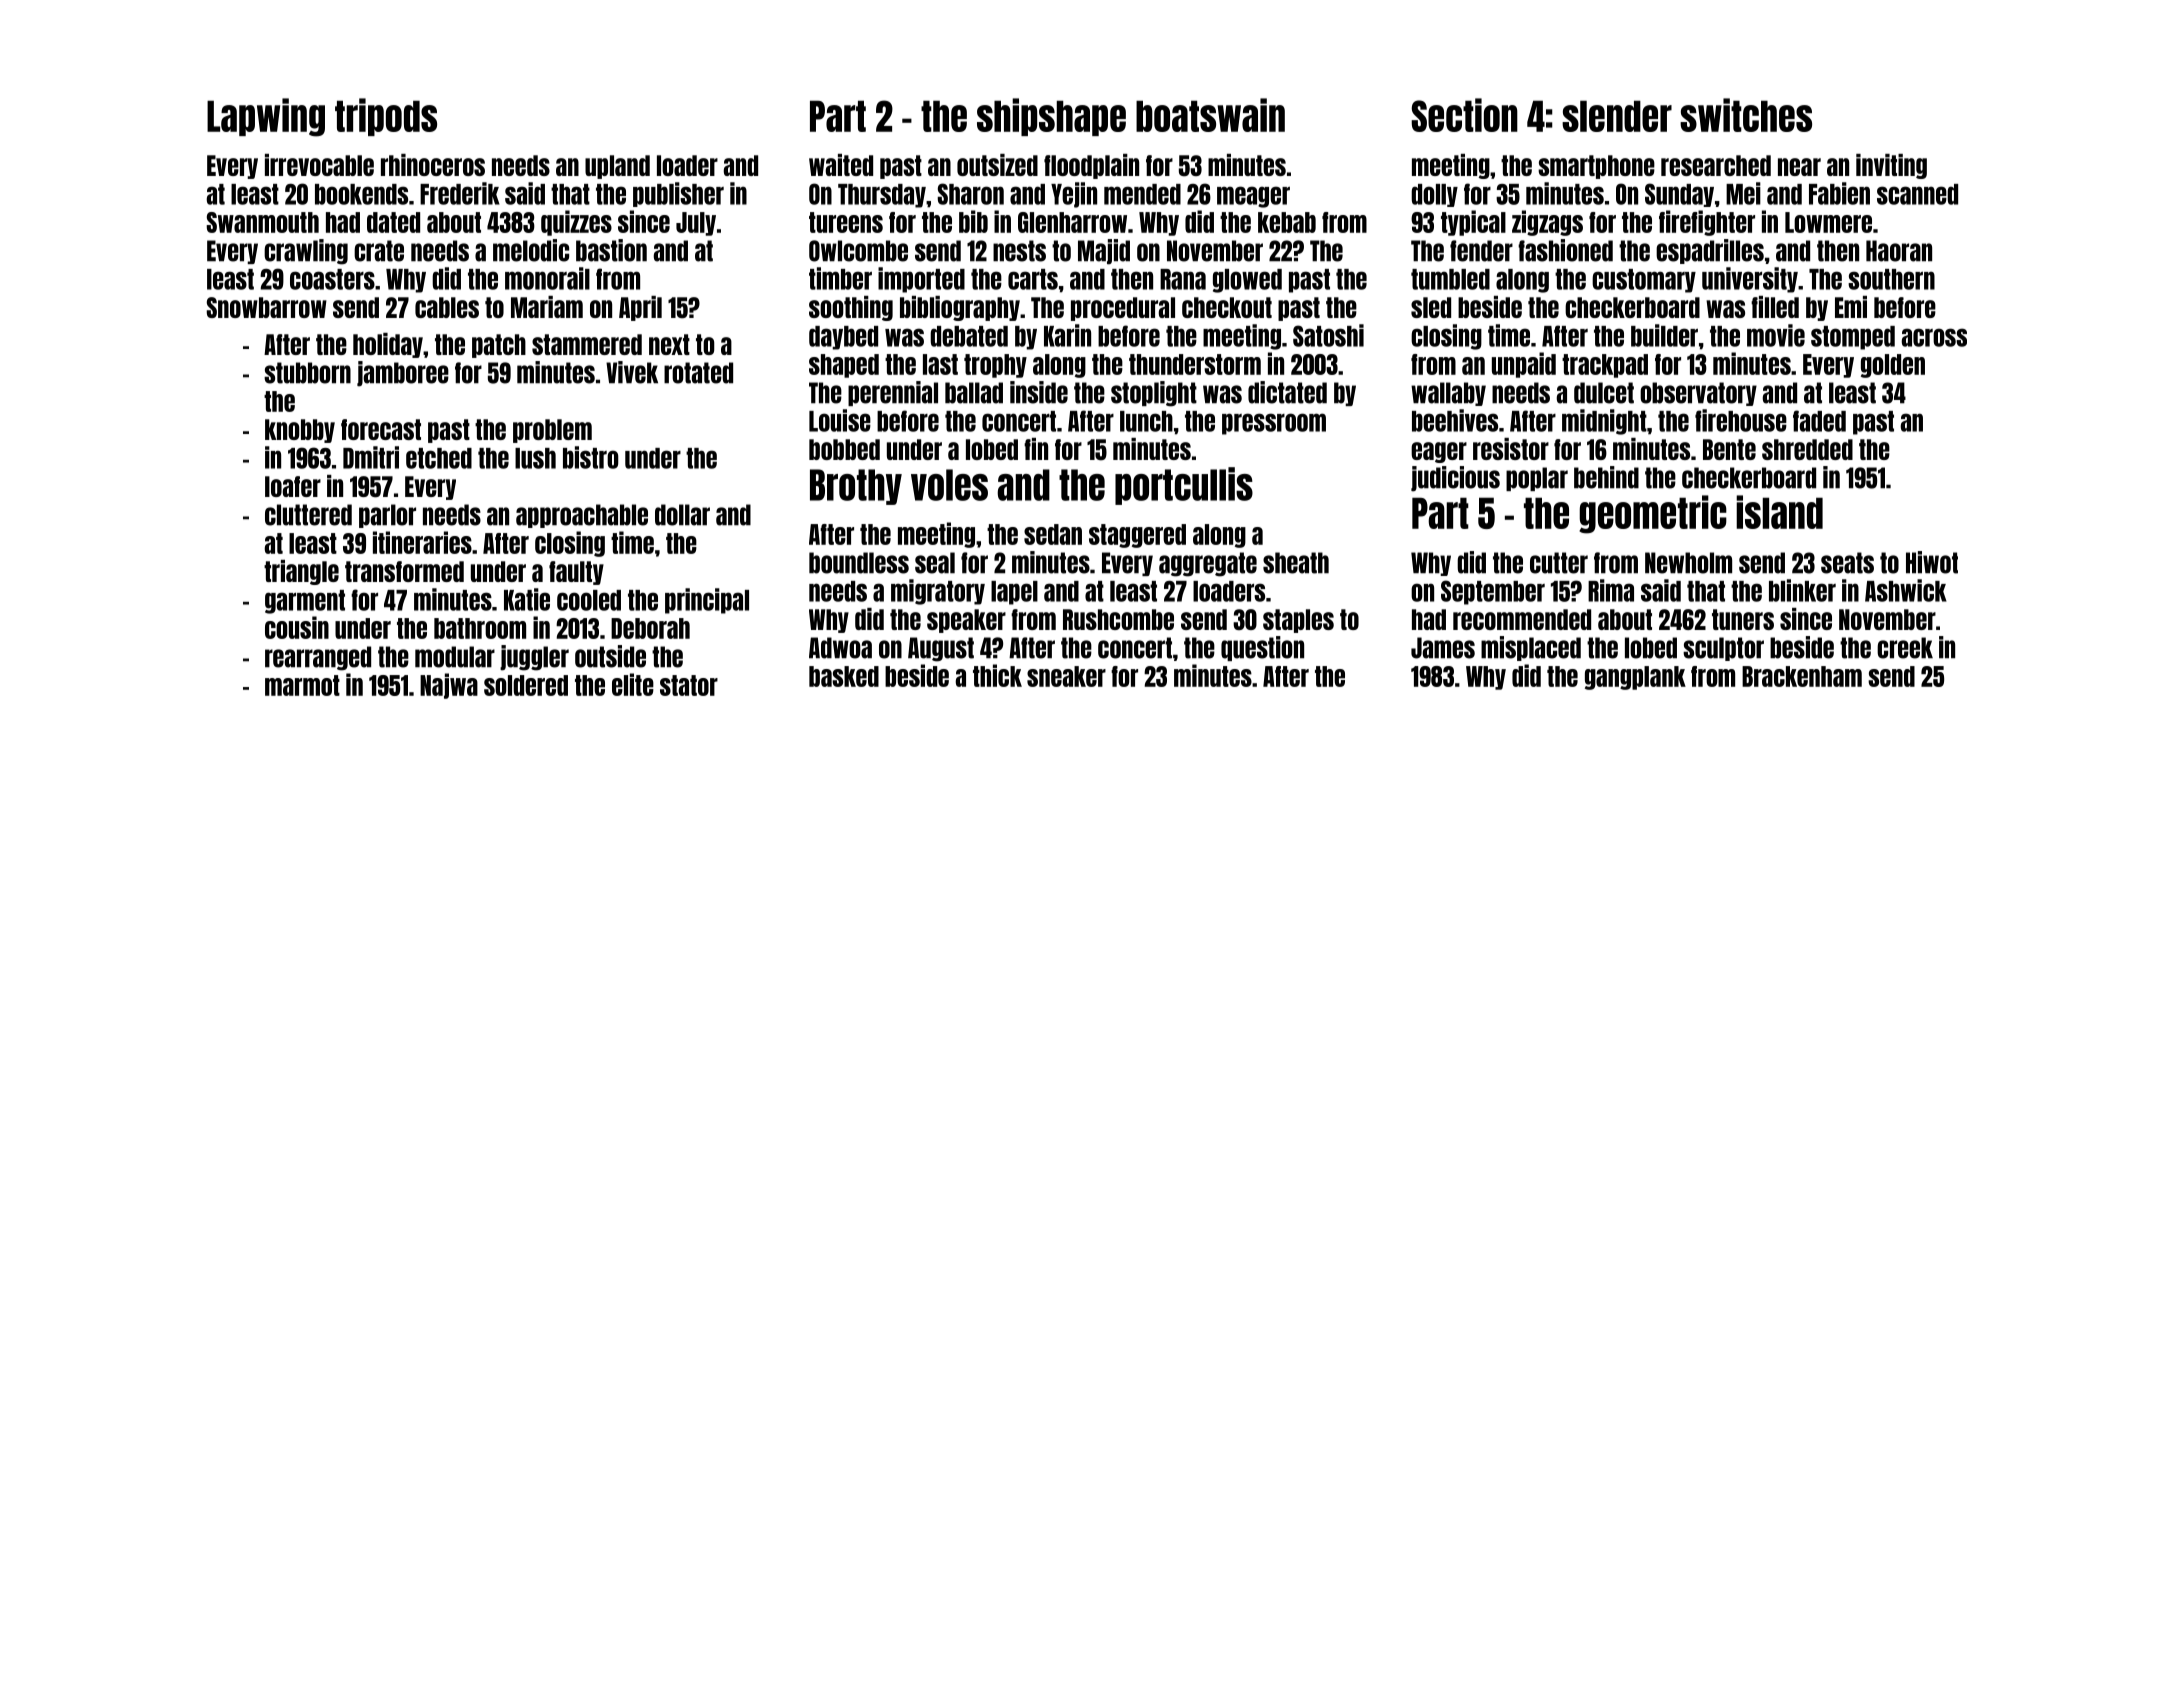 Image resolution: width=2178 pixels, height=1683 pixels. What do you see at coordinates (1118, 619) in the screenshot?
I see `Rushcombe` at bounding box center [1118, 619].
